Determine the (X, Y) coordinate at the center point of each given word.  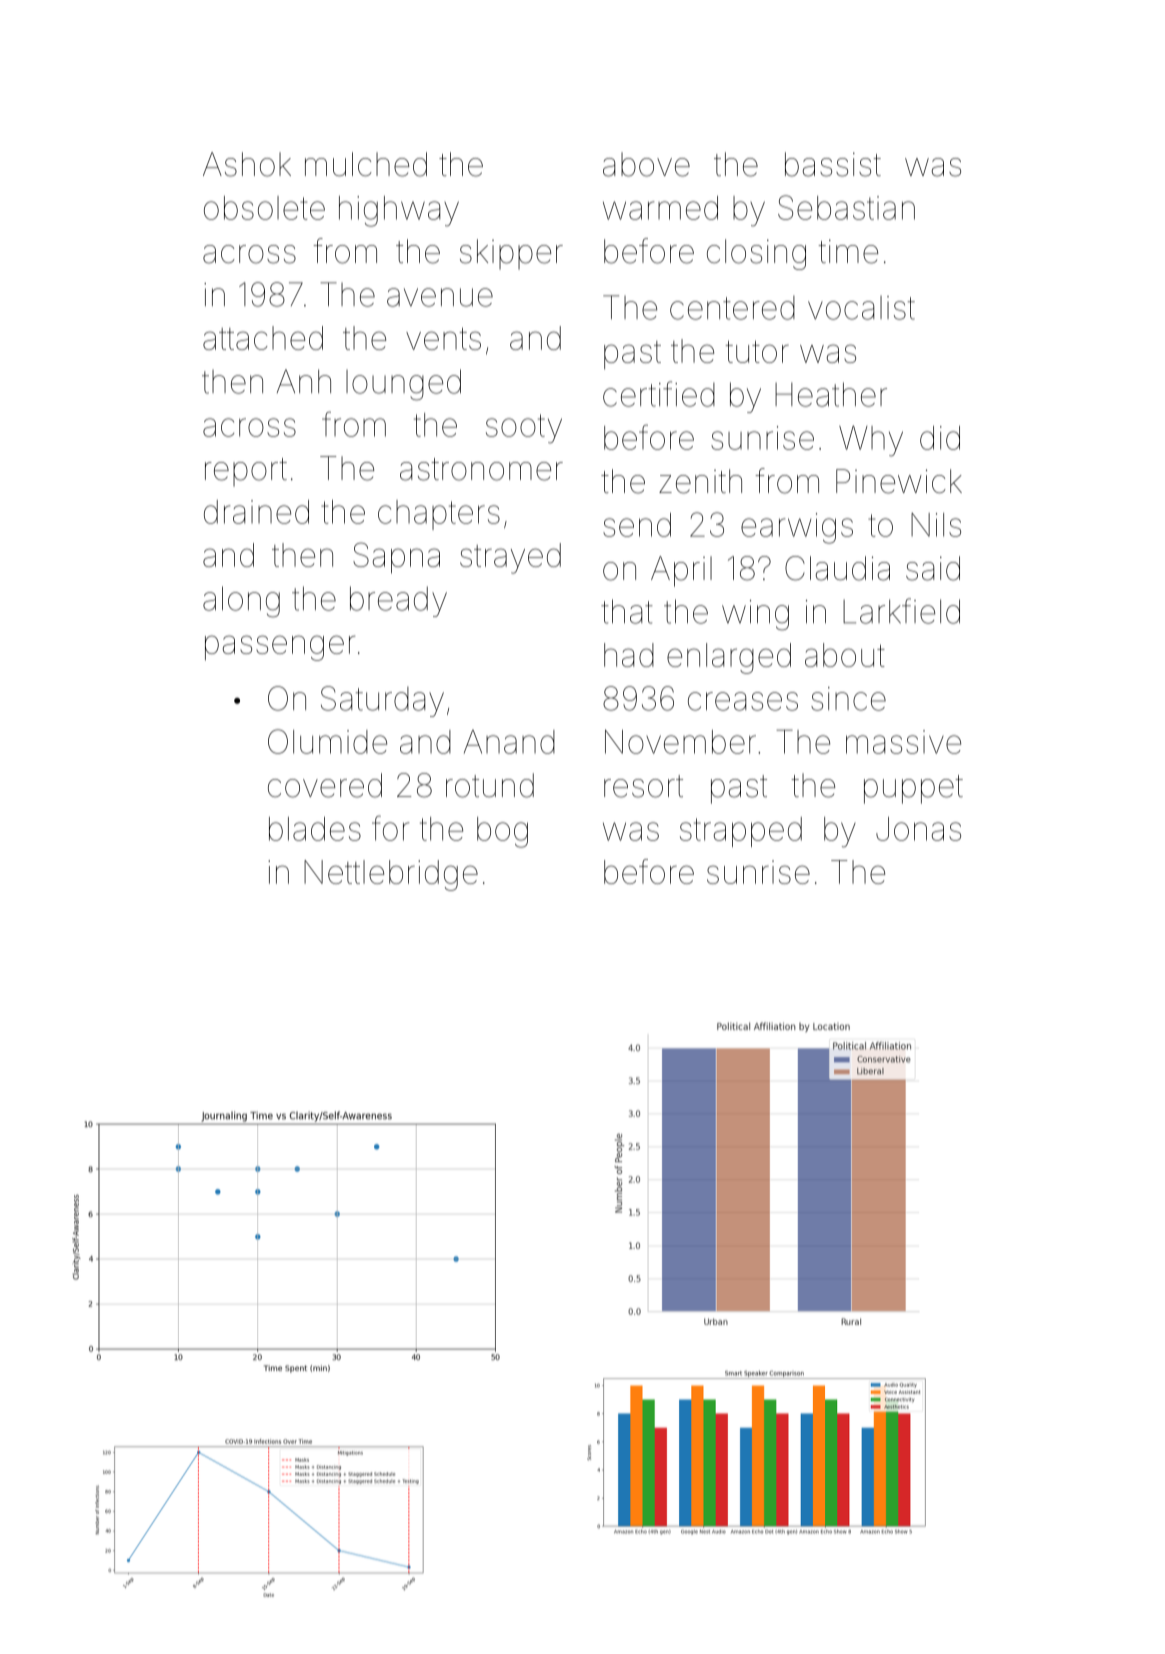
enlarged (729, 658)
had (629, 655)
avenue (440, 297)
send (637, 525)
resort (643, 786)
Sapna (396, 558)
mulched (366, 164)
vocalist (861, 308)
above (646, 164)
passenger (280, 648)
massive (903, 742)
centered (732, 308)
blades (315, 829)
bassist (833, 164)
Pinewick (899, 481)
